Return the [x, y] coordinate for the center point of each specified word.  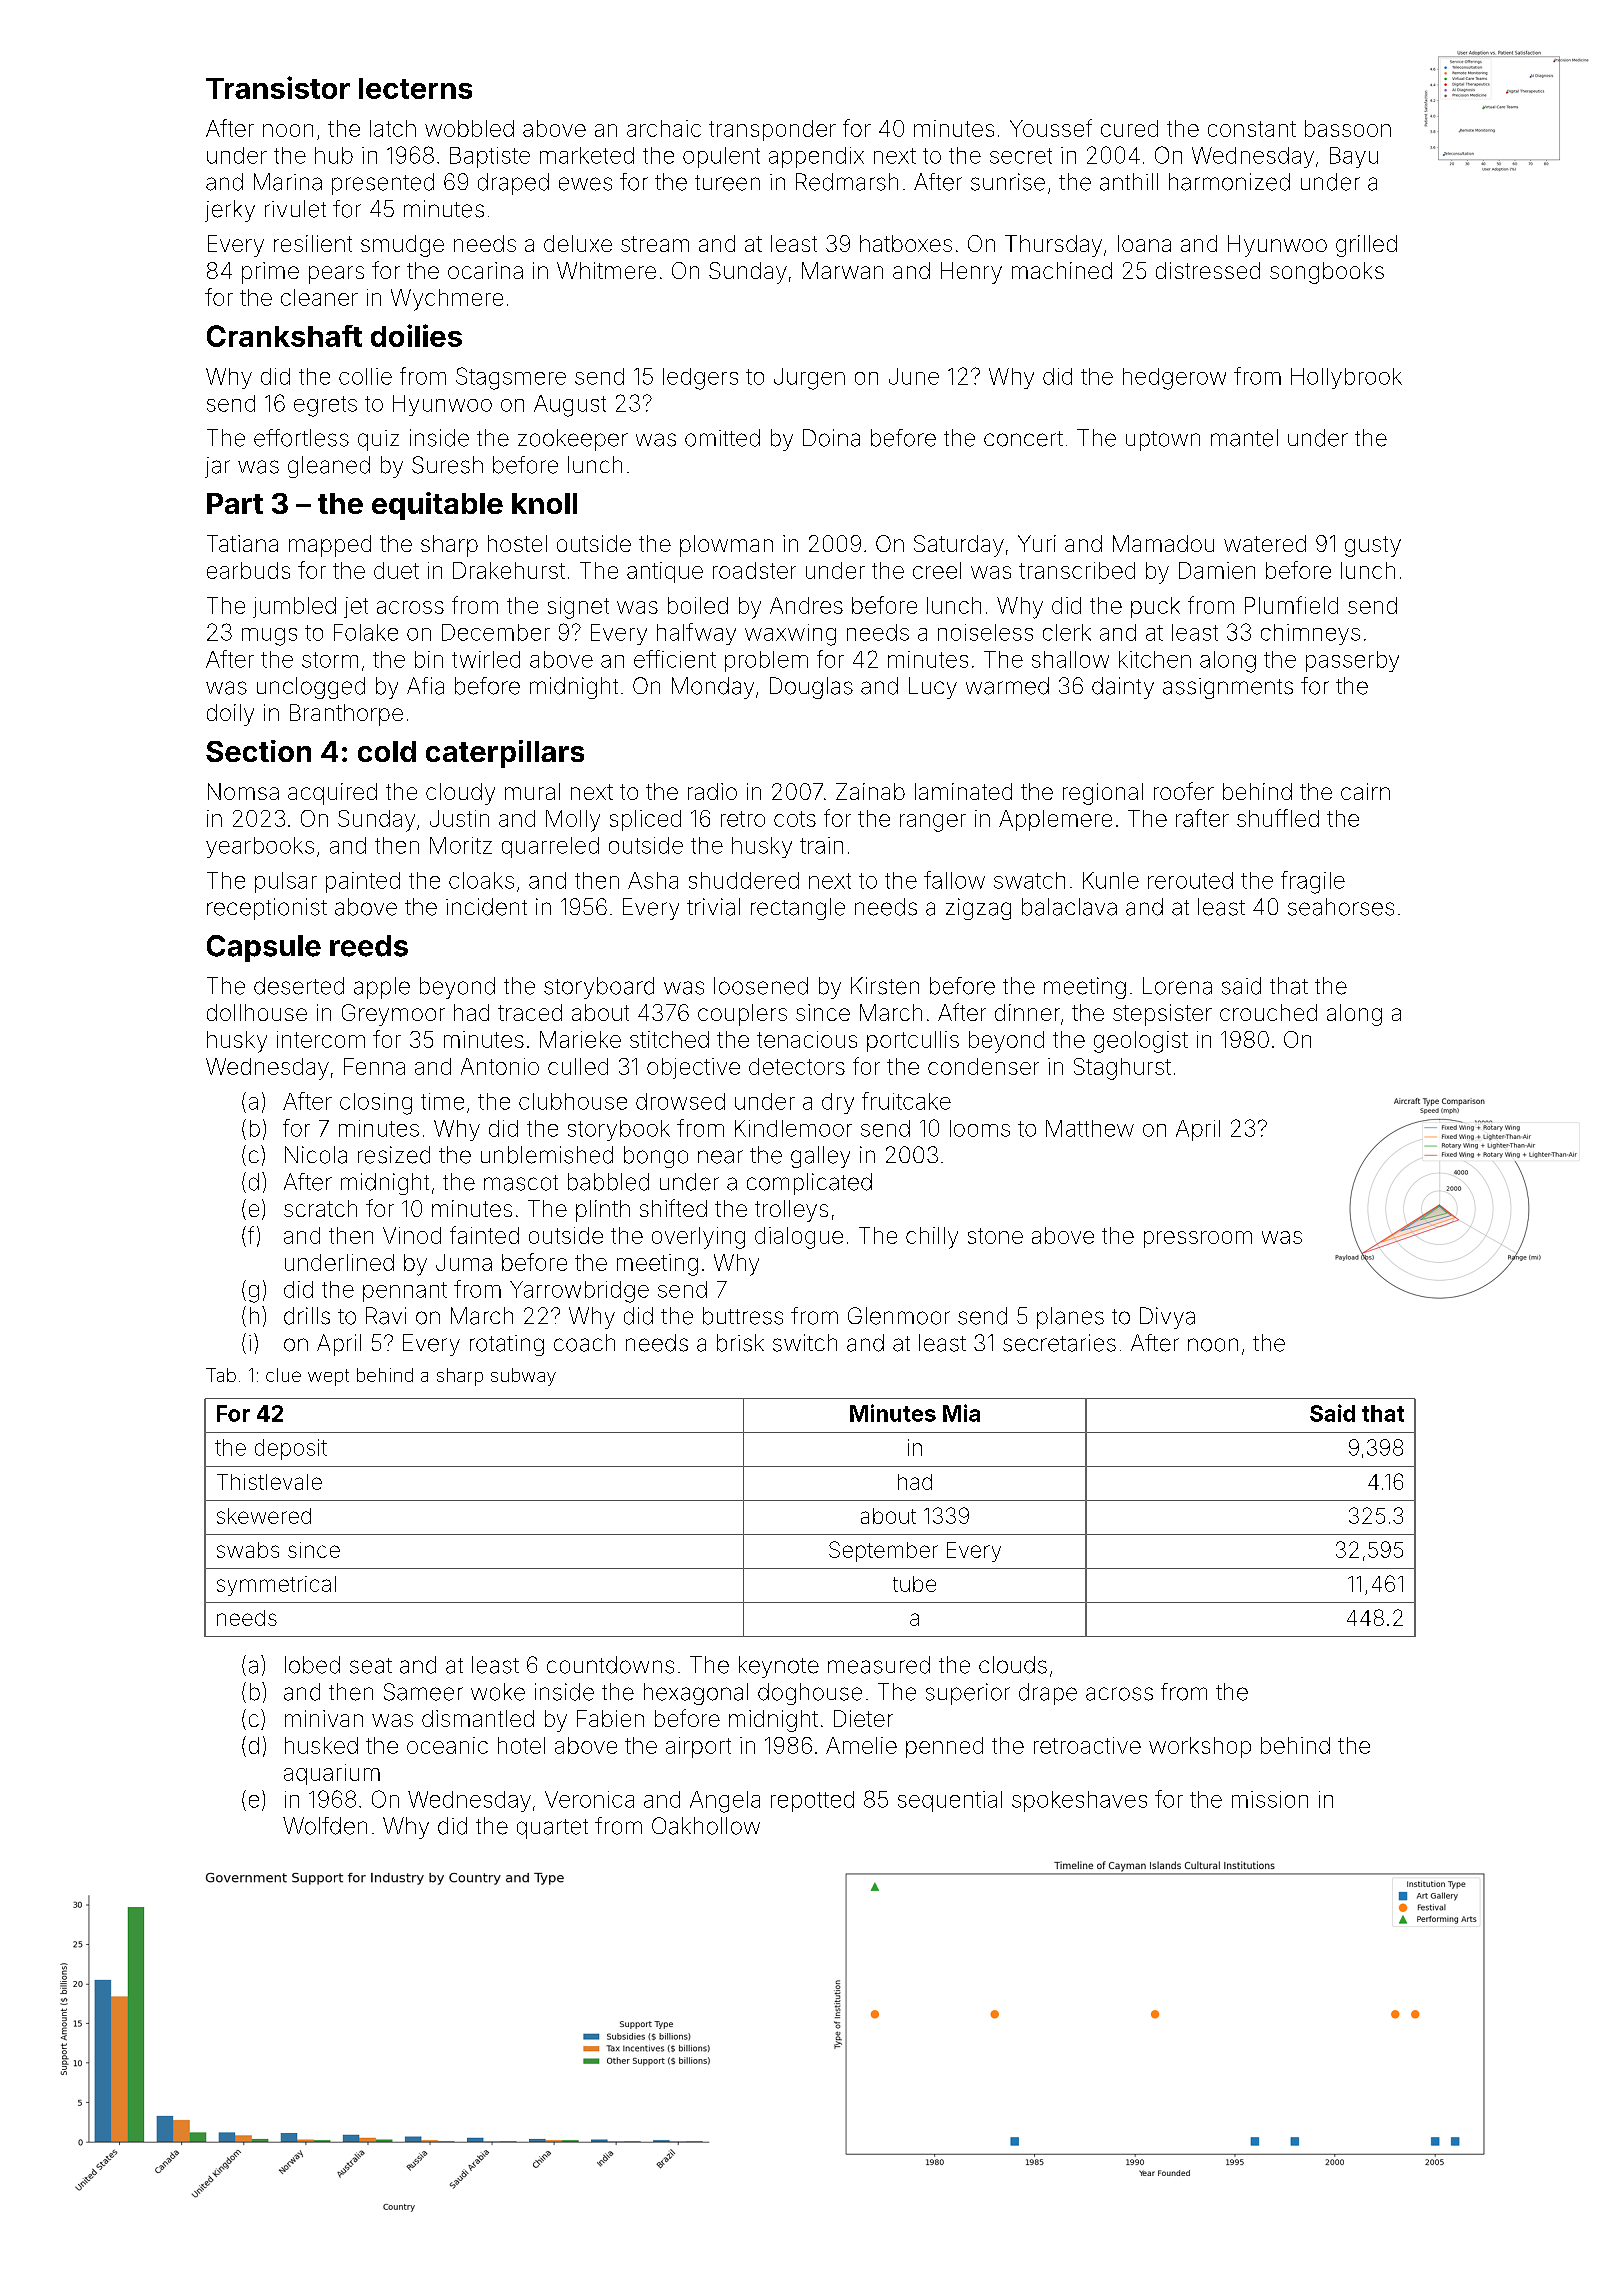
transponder [772, 130]
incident [486, 907]
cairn [1365, 791]
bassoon [1348, 128]
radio [712, 791]
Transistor [278, 87]
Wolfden [325, 1826]
